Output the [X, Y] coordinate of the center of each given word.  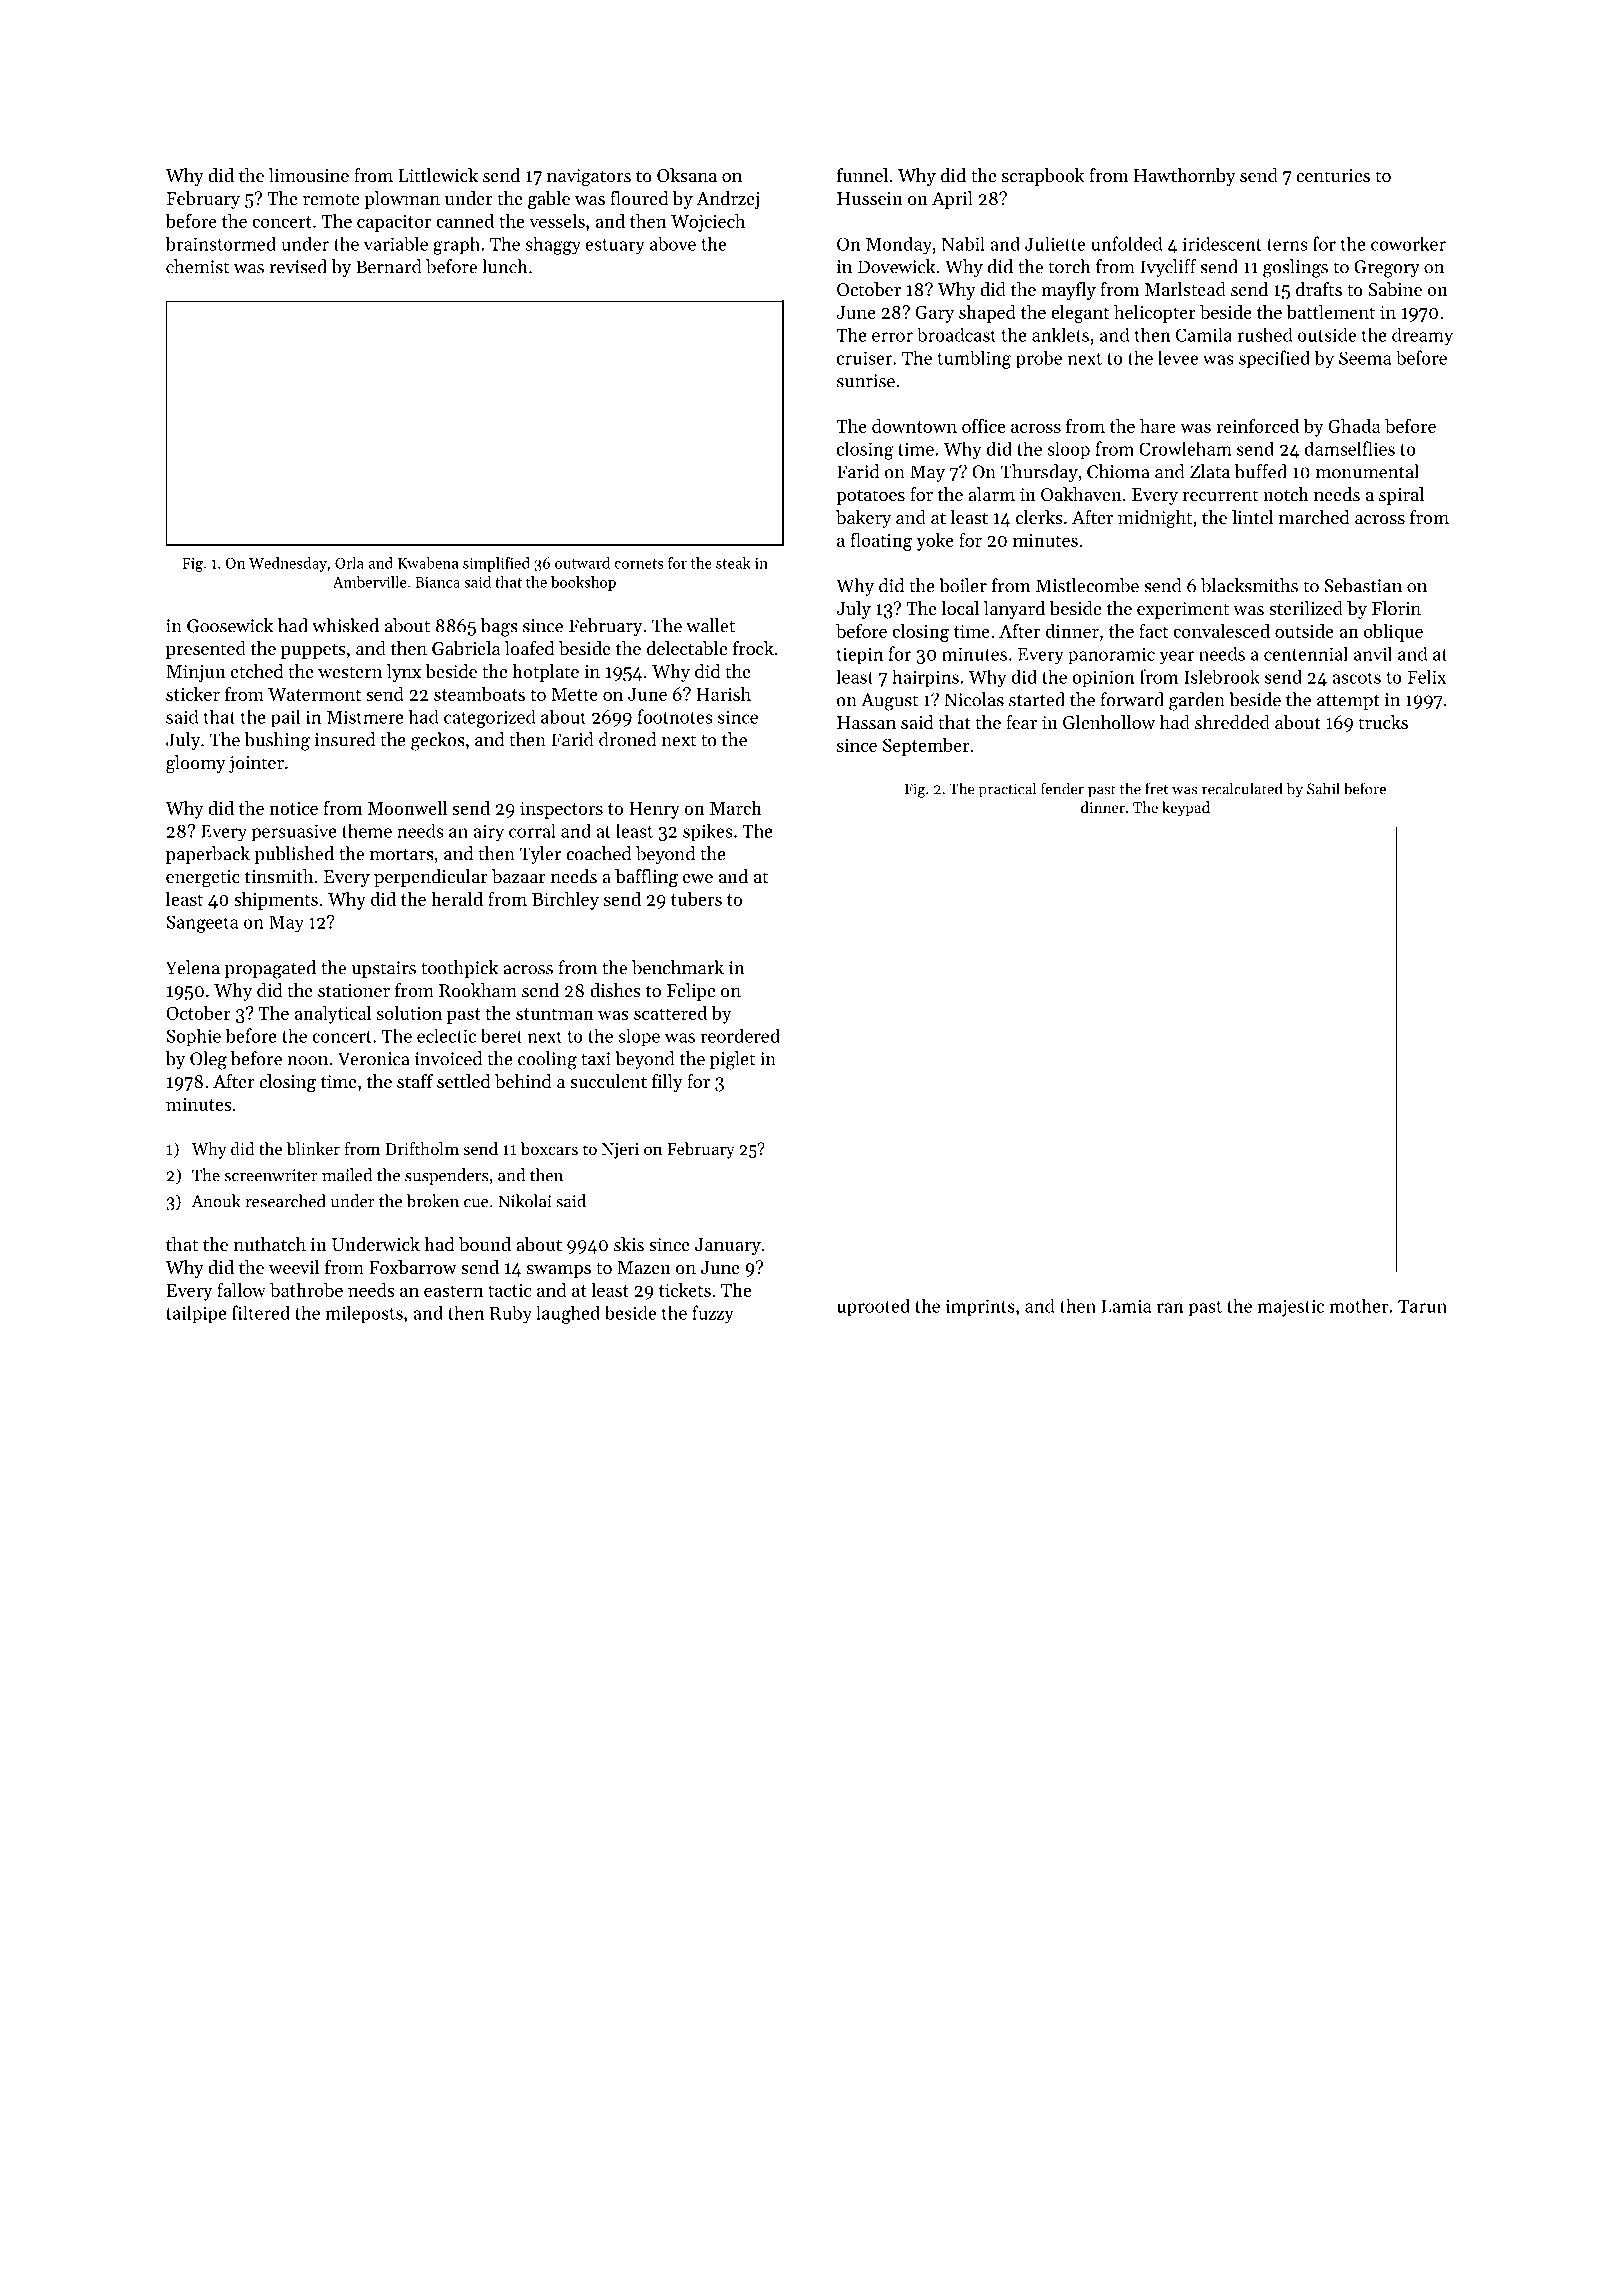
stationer [354, 990]
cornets [639, 564]
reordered [740, 1035]
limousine [309, 175]
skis [629, 1244]
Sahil [1323, 788]
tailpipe [196, 1314]
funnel [862, 175]
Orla [349, 563]
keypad [1186, 809]
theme [367, 830]
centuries [1333, 175]
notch [1286, 494]
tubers [696, 899]
